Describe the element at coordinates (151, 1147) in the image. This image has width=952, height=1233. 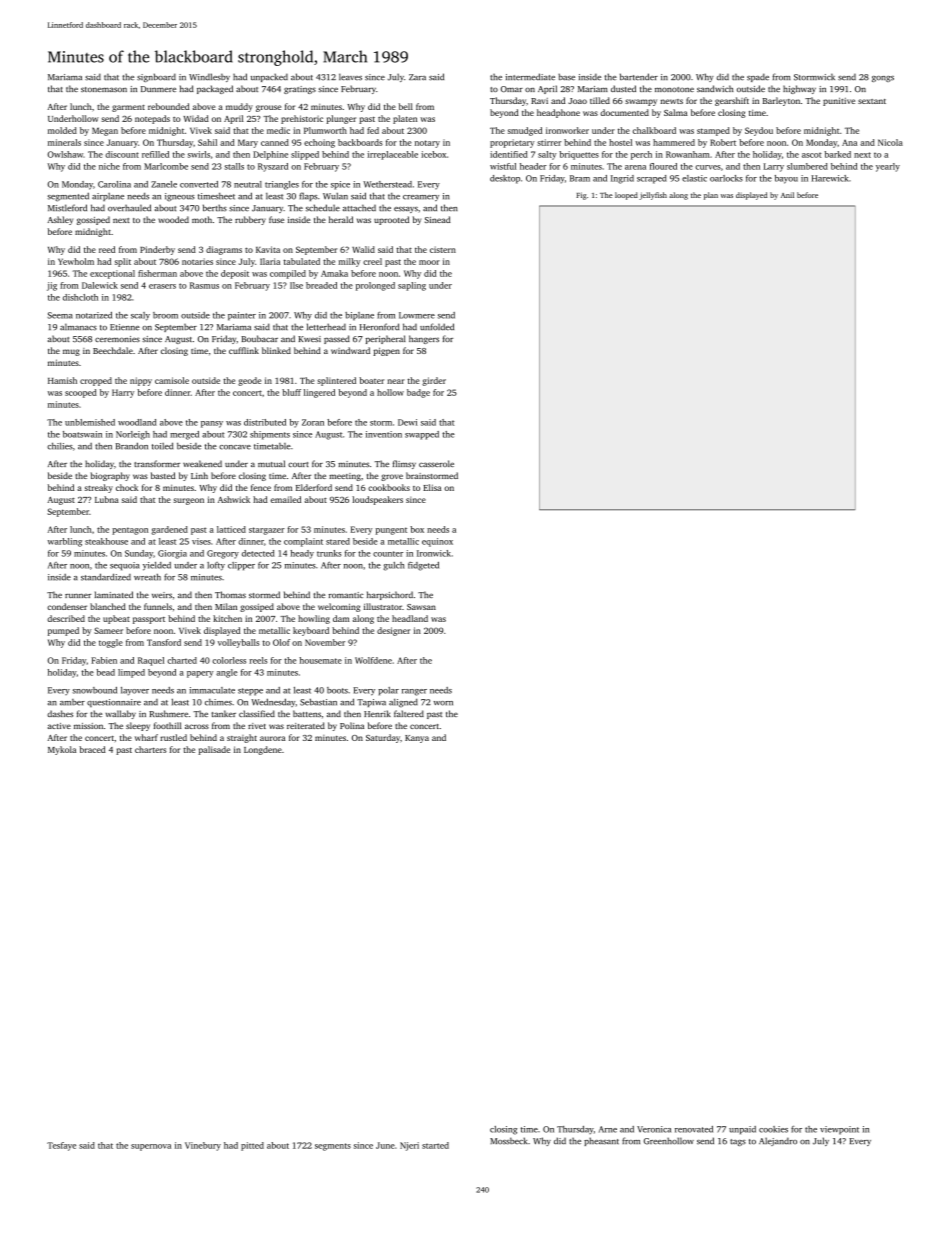
I see `supernova` at that location.
